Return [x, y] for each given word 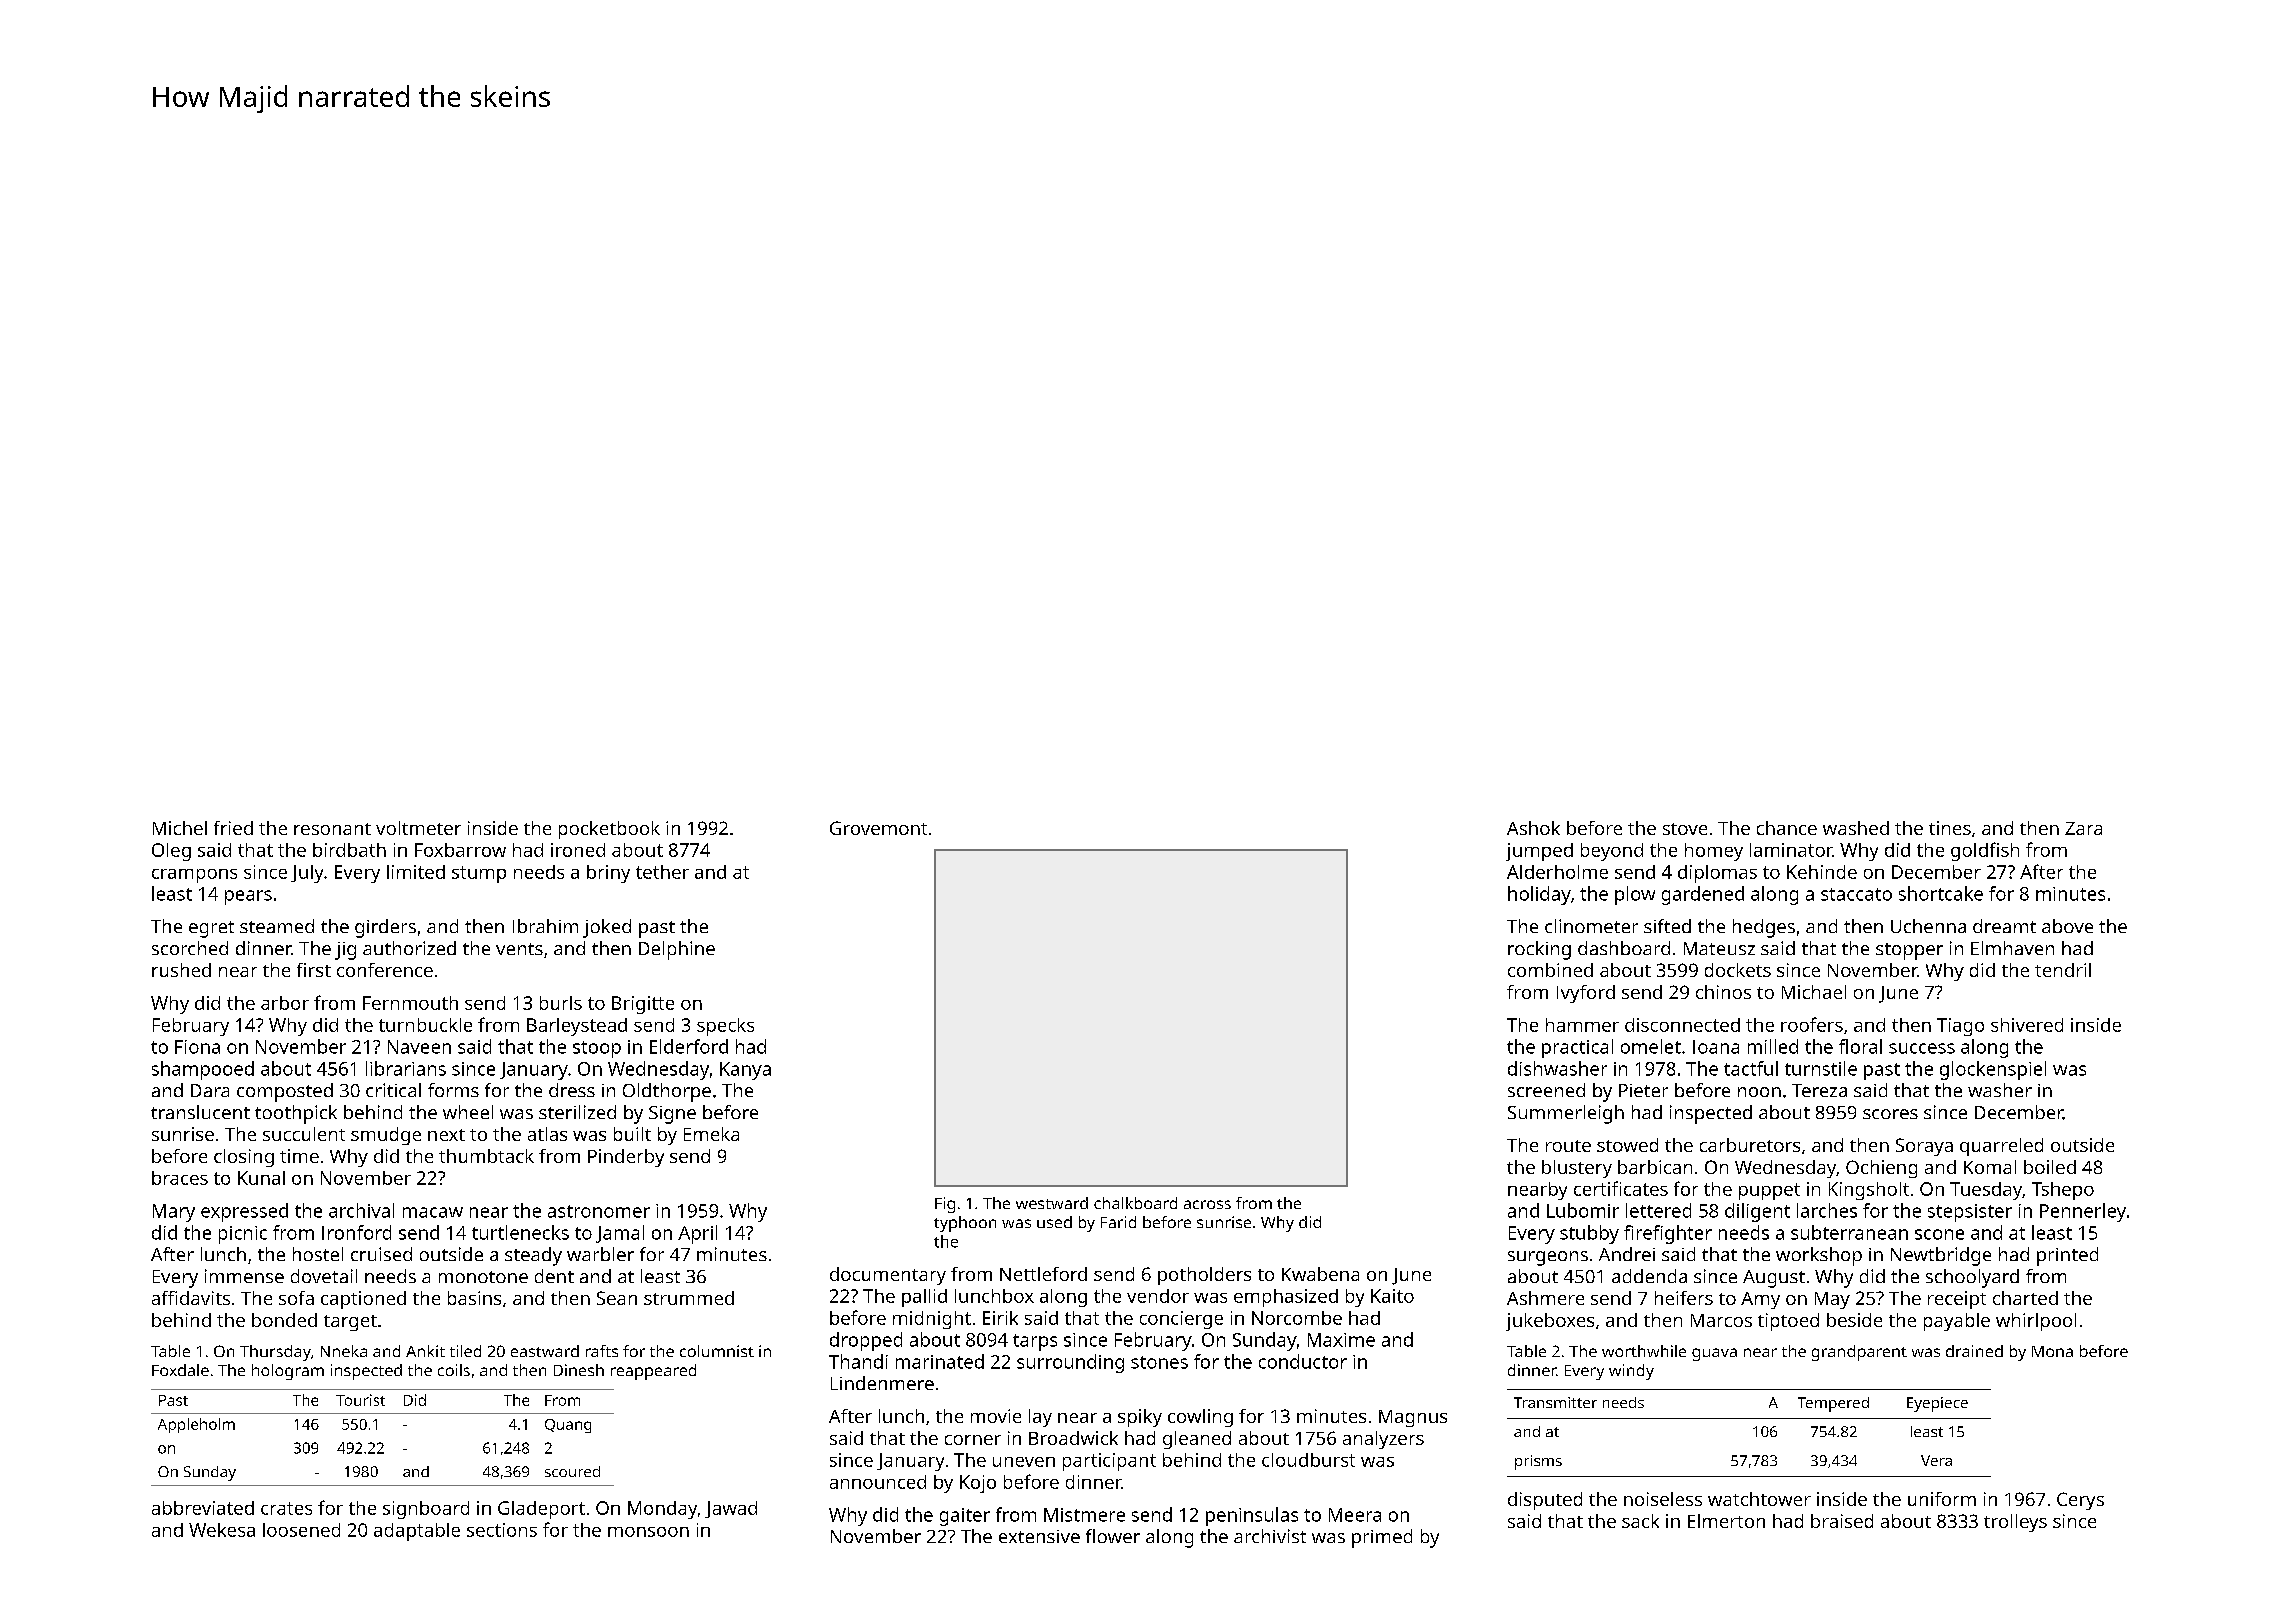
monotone [483, 1277]
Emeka [711, 1134]
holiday [1539, 895]
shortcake [1941, 893]
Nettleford [1043, 1274]
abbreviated [203, 1508]
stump [479, 874]
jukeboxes [1550, 1322]
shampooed [203, 1070]
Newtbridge [1941, 1256]
